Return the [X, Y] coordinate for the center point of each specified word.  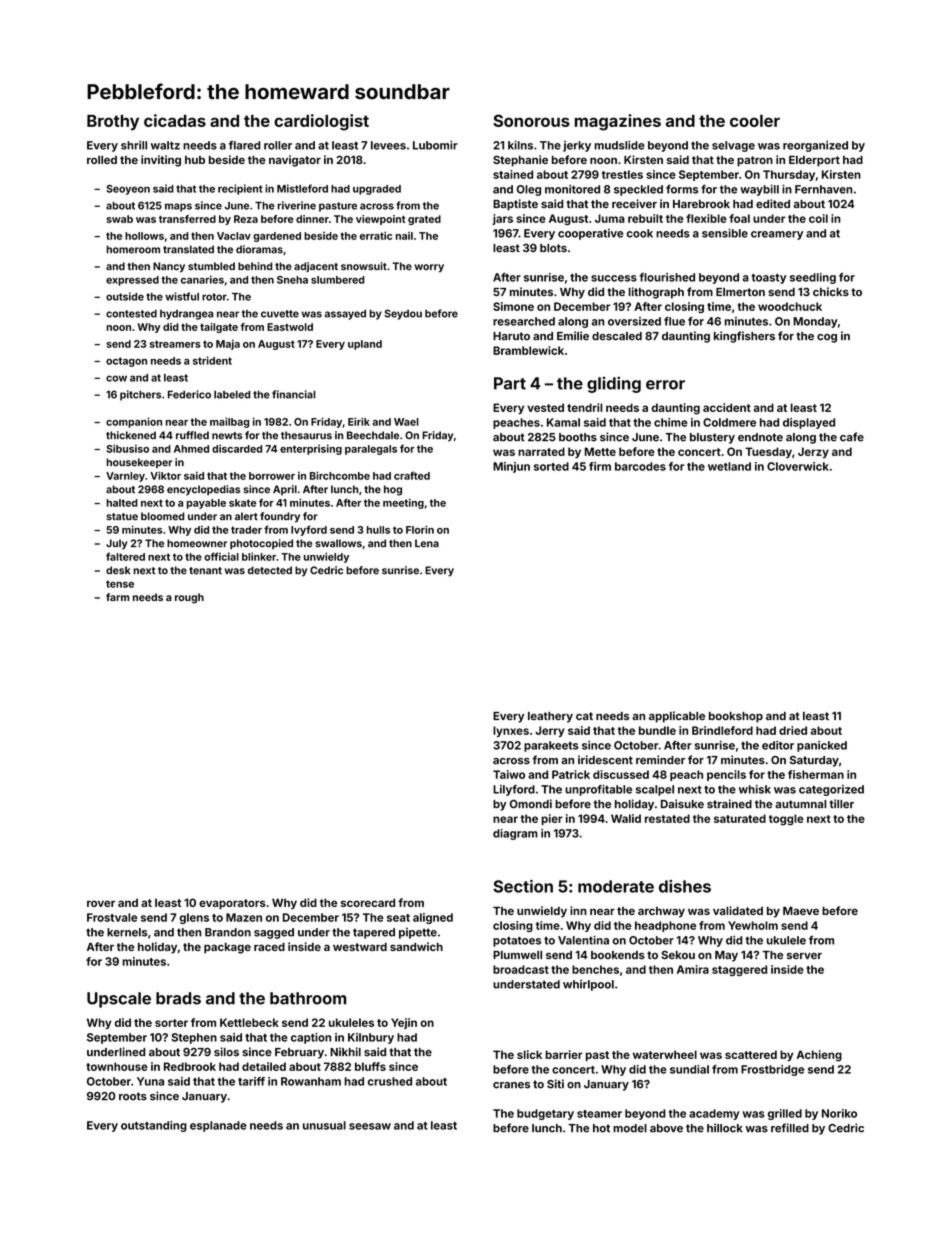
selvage [733, 146]
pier [552, 819]
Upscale [119, 1000]
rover [101, 903]
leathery [550, 717]
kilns [520, 145]
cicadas [175, 120]
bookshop [736, 717]
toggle [786, 820]
